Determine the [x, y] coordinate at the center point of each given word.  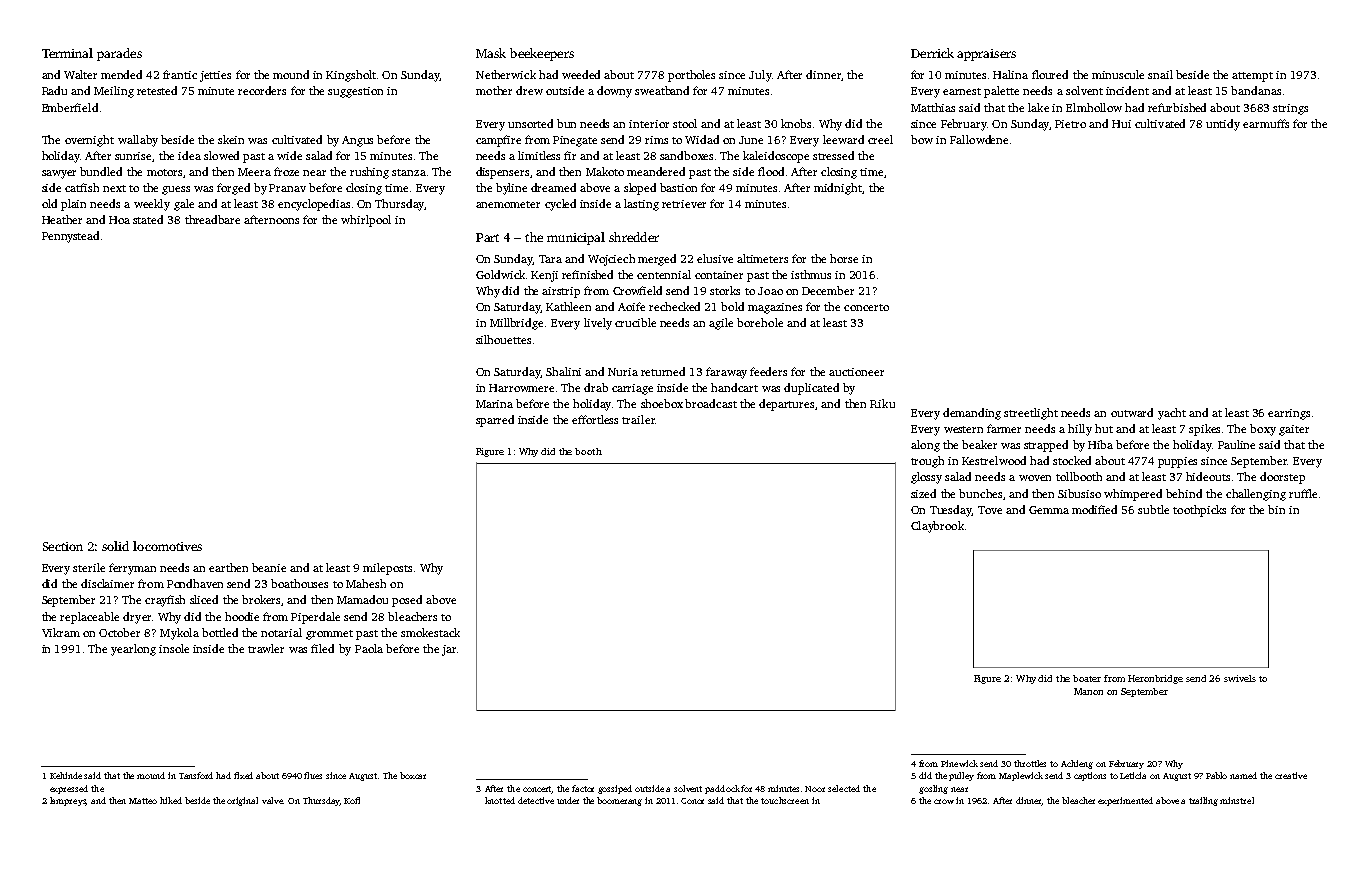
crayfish [165, 601]
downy [614, 92]
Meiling [114, 92]
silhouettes [503, 339]
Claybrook [937, 527]
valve [272, 800]
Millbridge [516, 324]
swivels [1240, 678]
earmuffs [1266, 123]
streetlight [1031, 414]
